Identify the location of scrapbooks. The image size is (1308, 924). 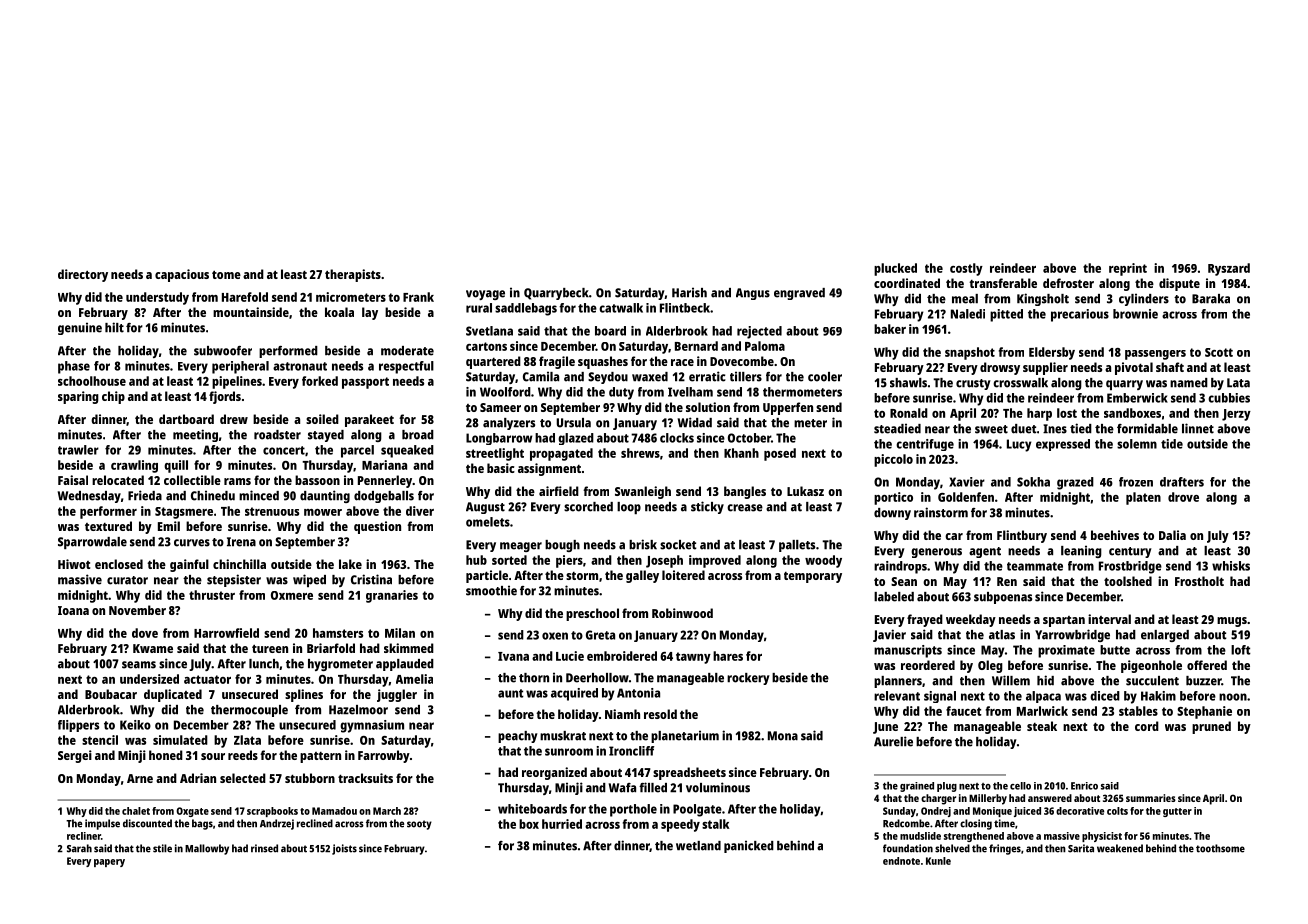
(272, 812).
